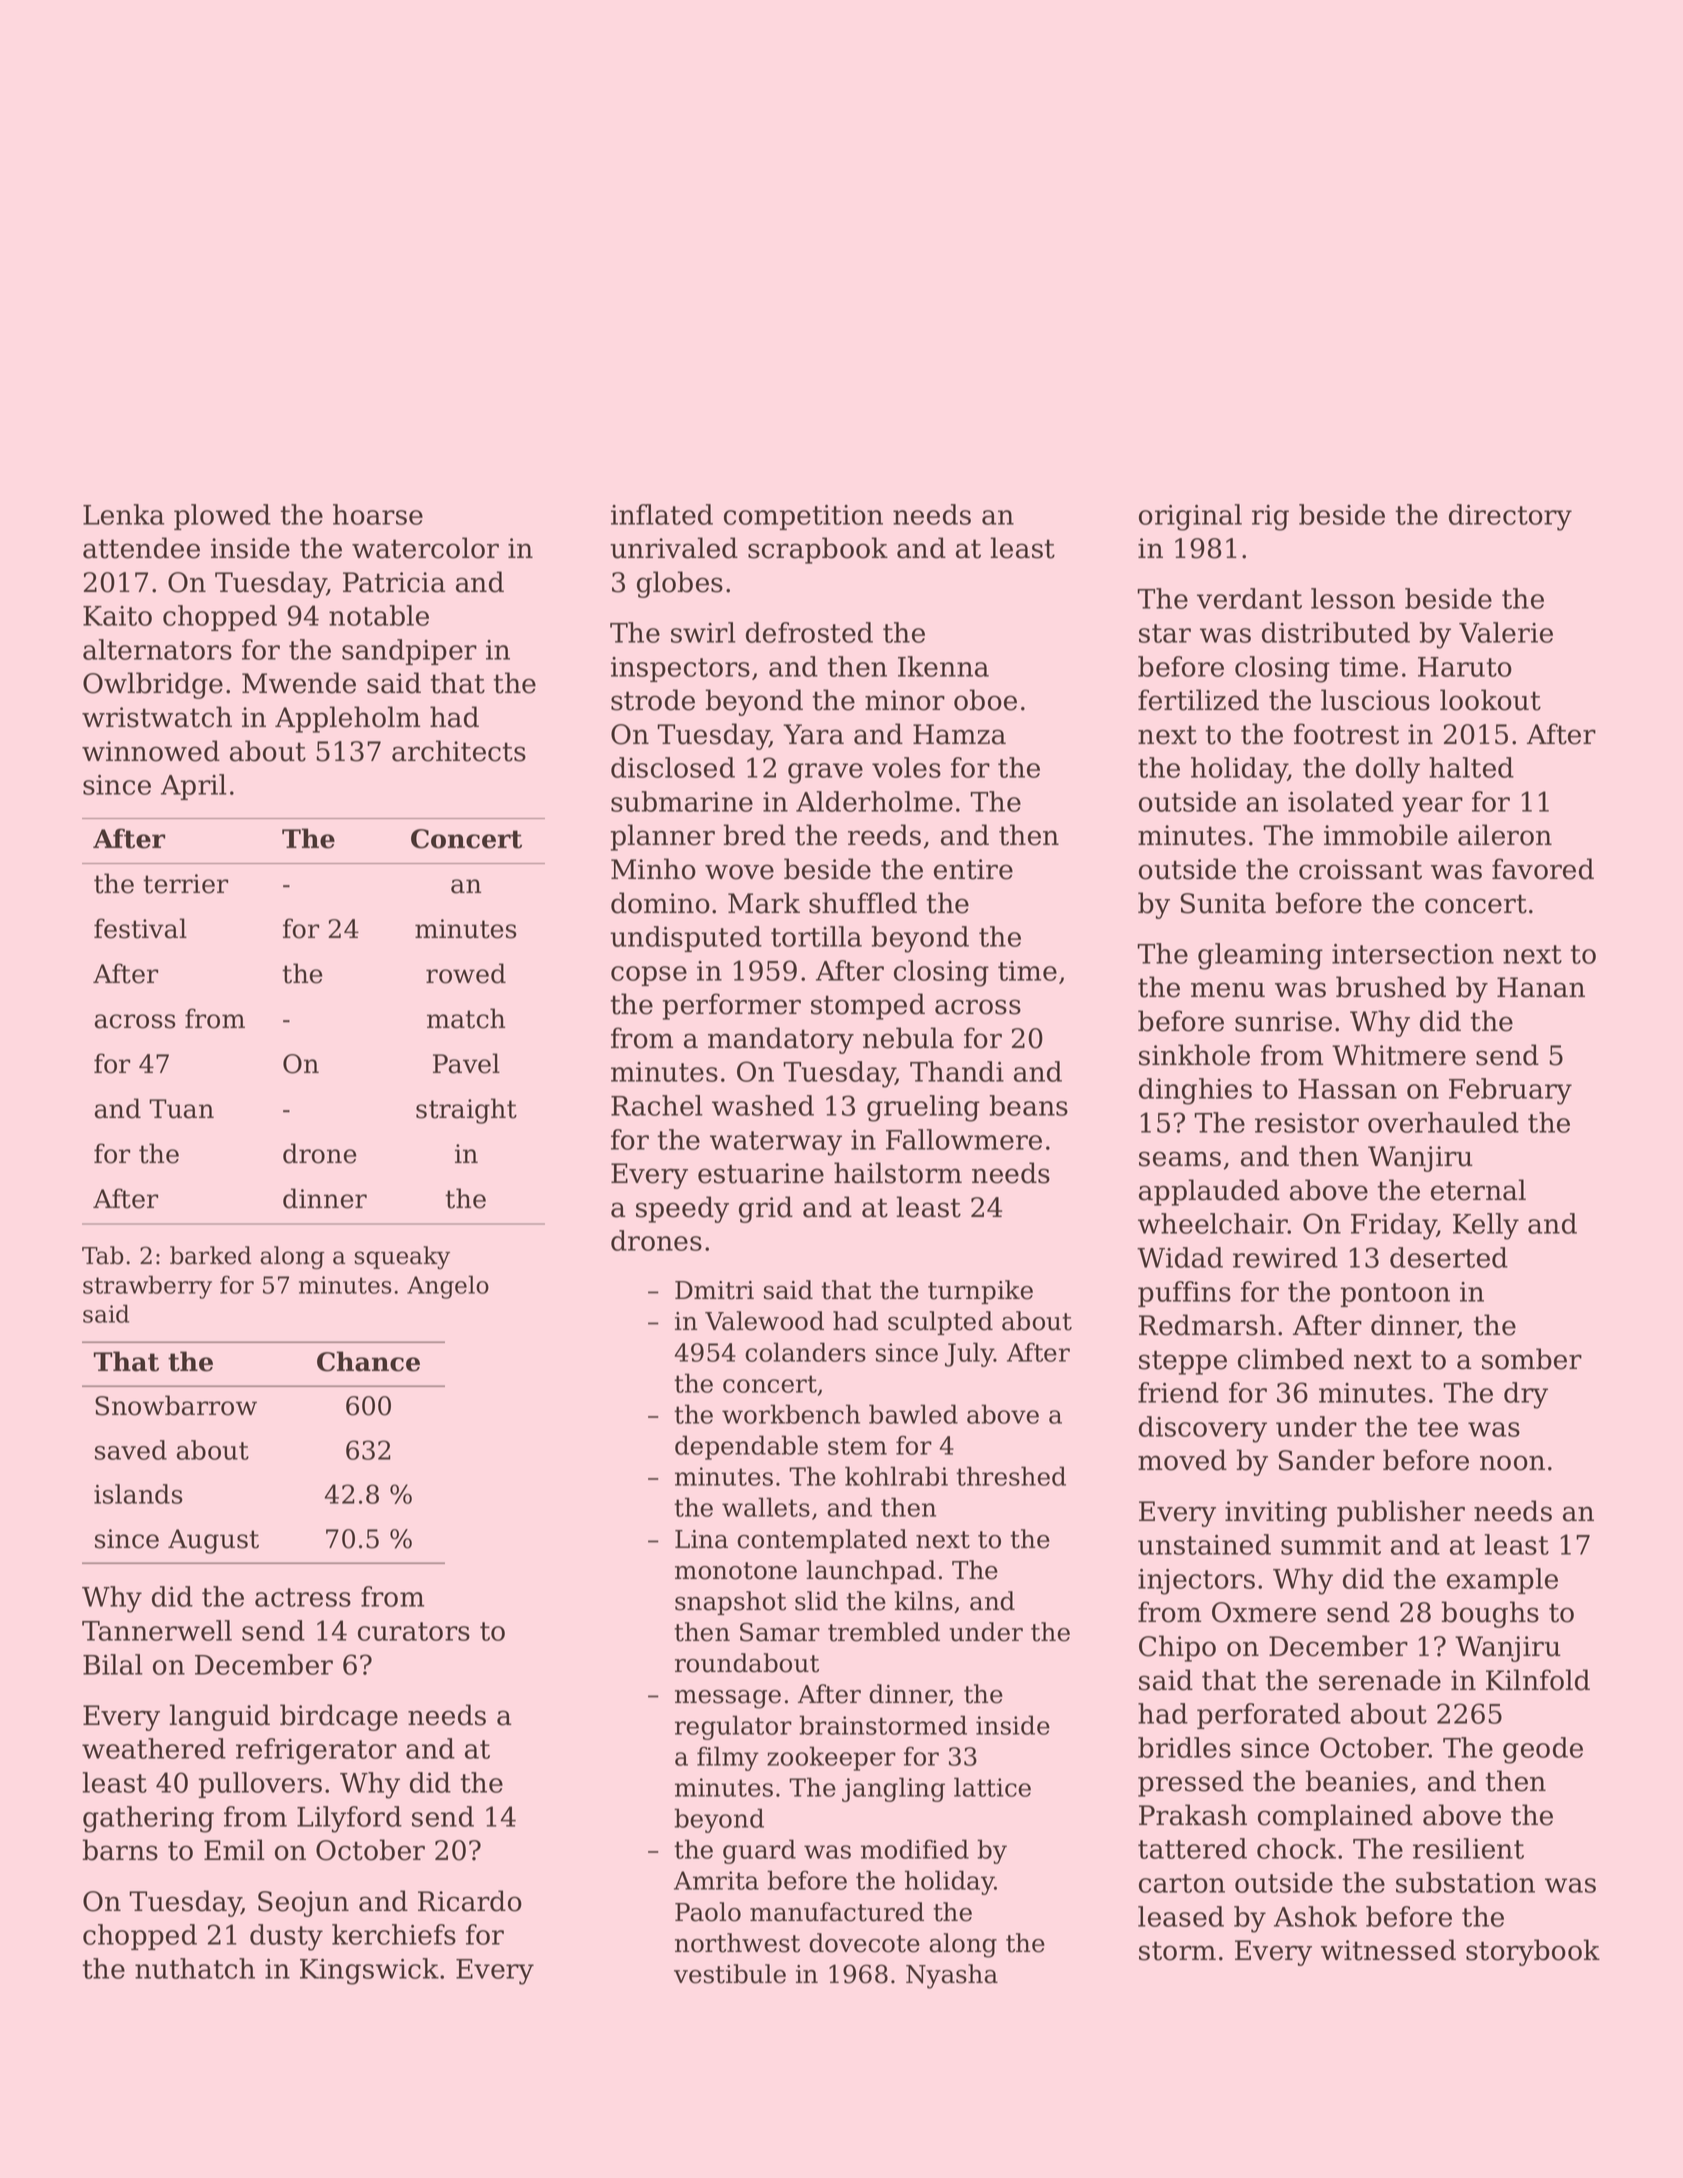  Describe the element at coordinates (181, 1109) in the screenshot. I see `Tuan` at that location.
